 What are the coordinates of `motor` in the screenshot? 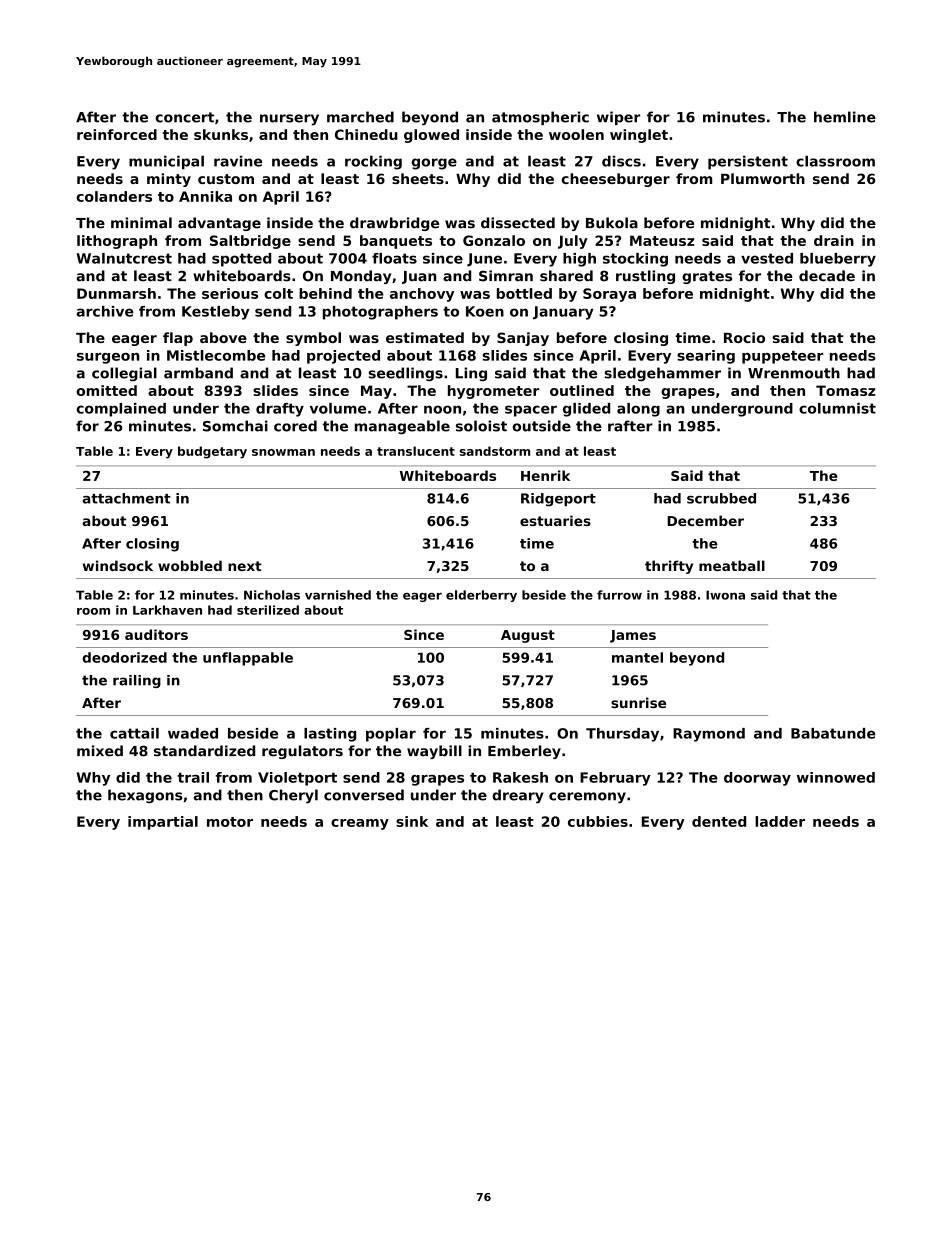 It's located at (230, 822).
